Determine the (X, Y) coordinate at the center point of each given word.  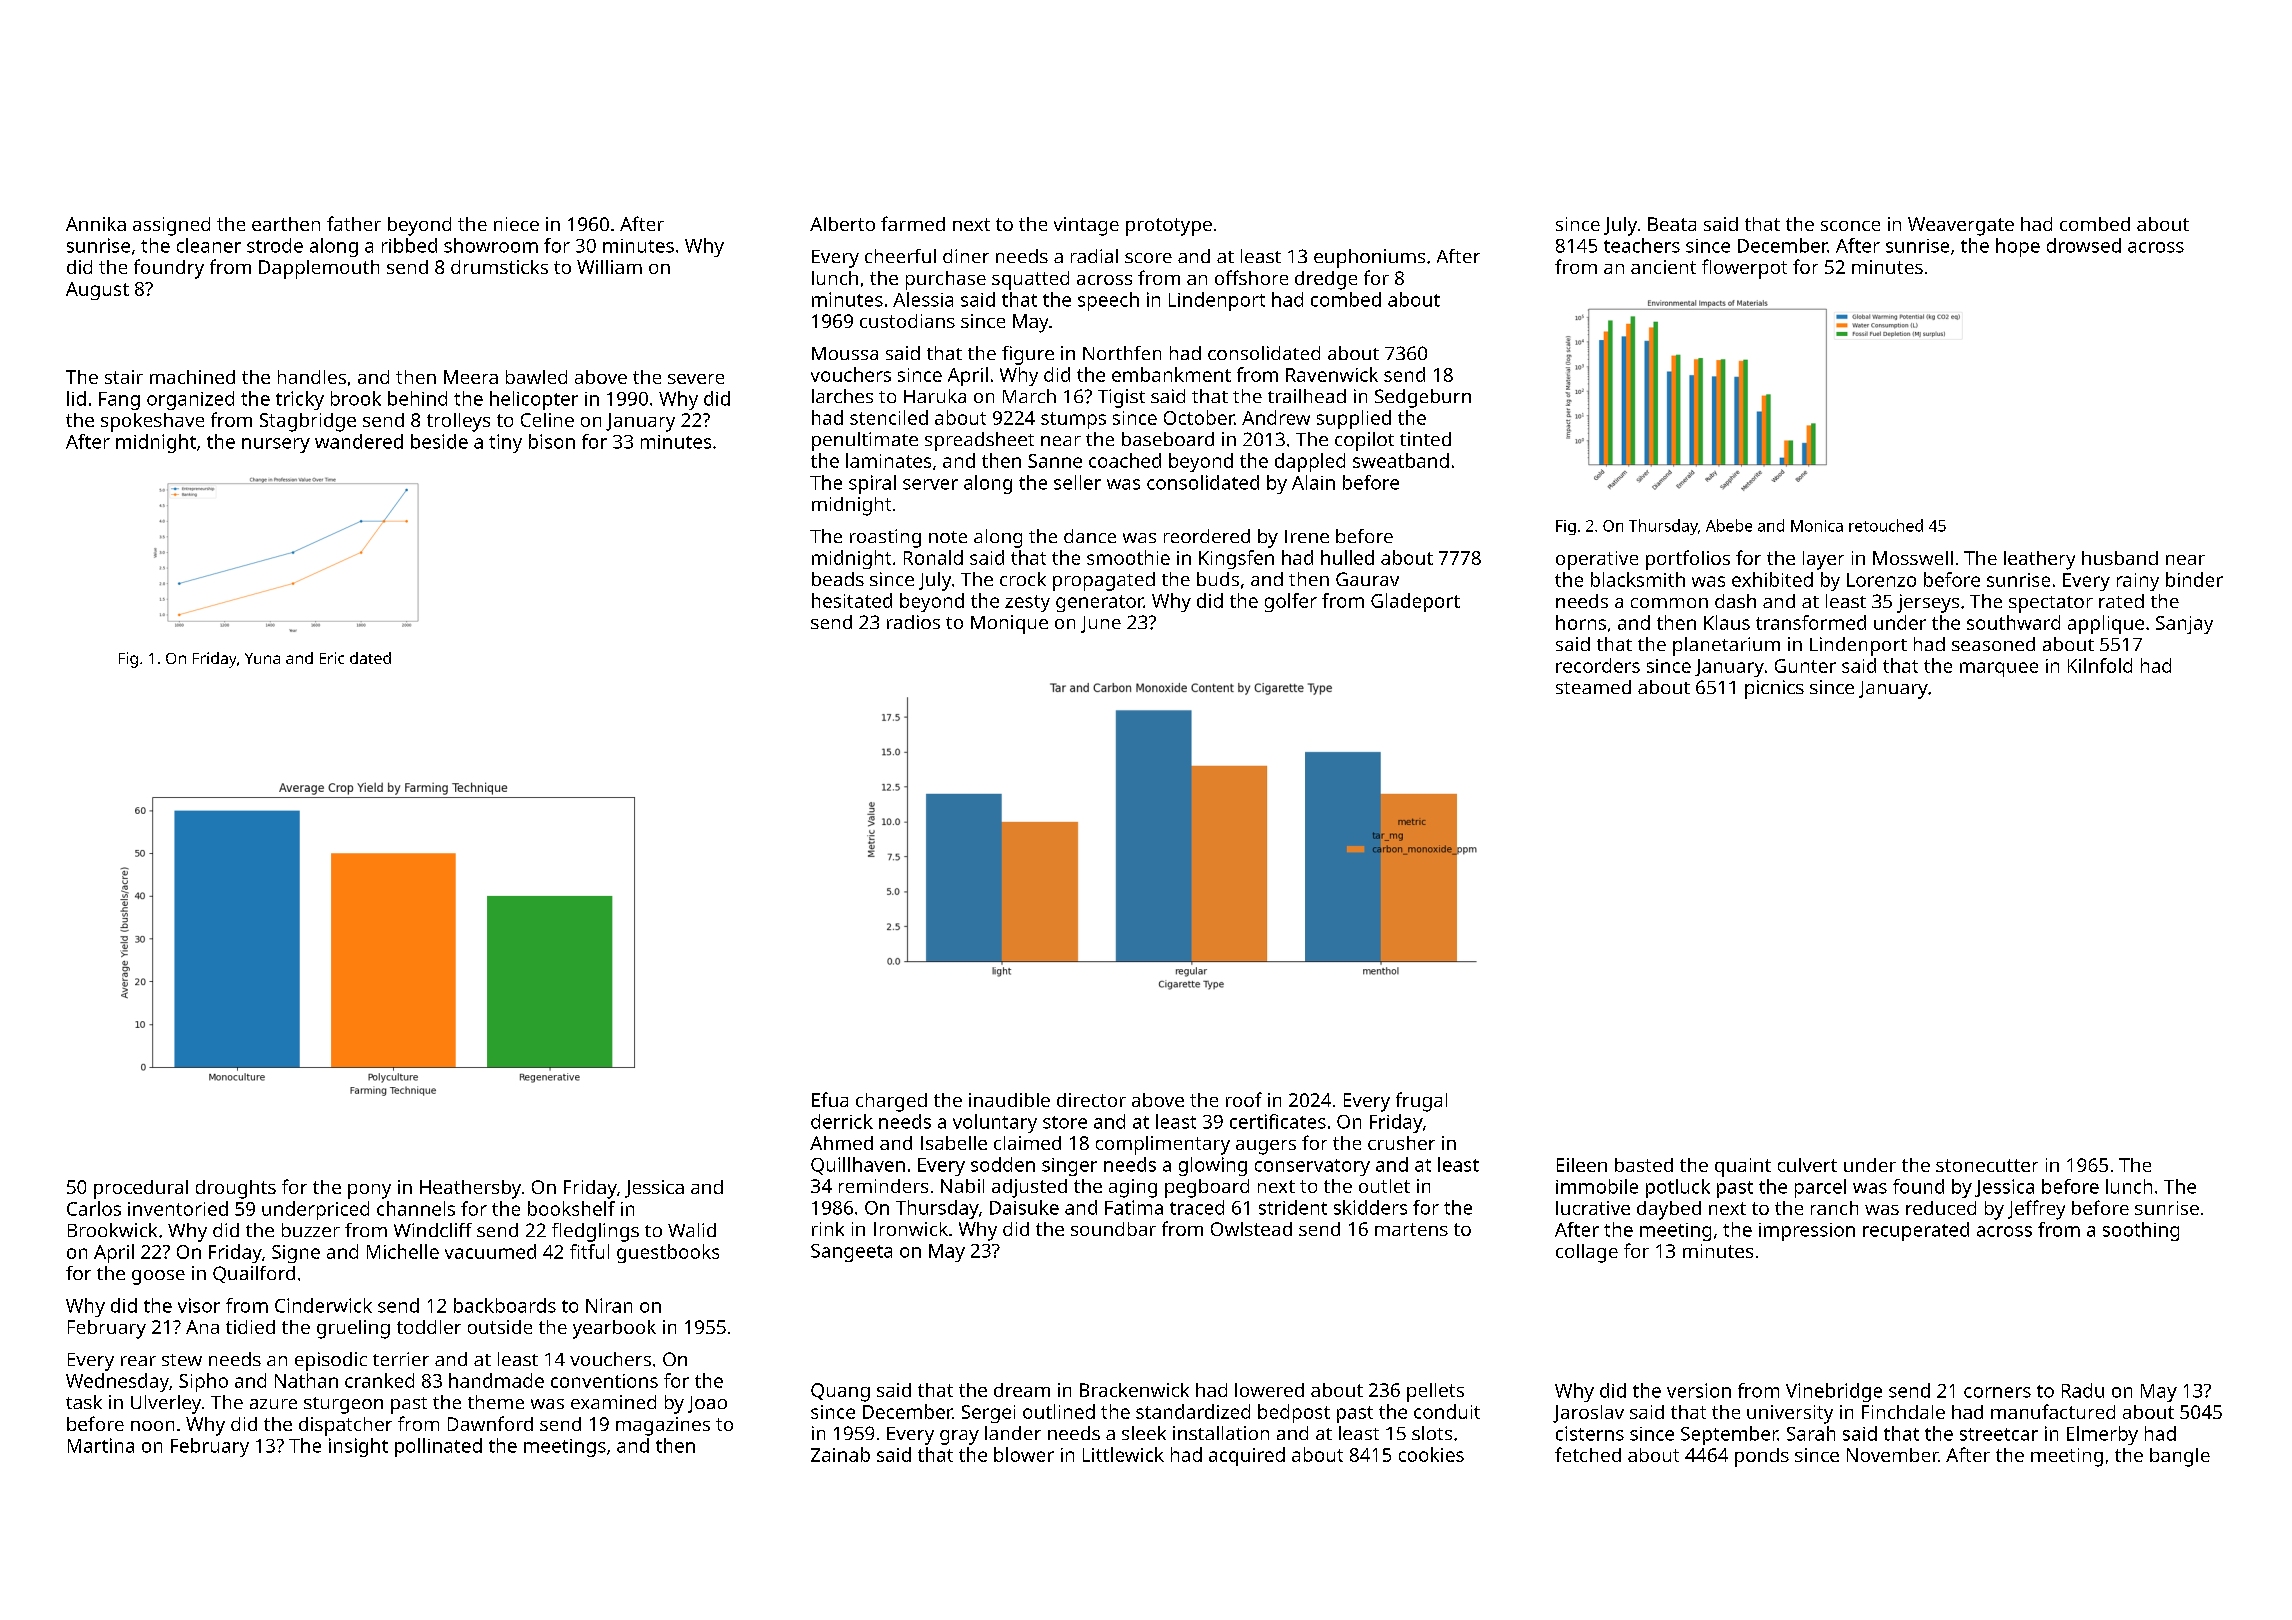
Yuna (262, 658)
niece (516, 224)
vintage (1086, 226)
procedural (141, 1189)
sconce (1850, 226)
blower (1024, 1454)
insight (358, 1447)
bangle (2180, 1457)
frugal (1421, 1102)
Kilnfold (2100, 665)
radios (913, 622)
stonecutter (1987, 1165)
